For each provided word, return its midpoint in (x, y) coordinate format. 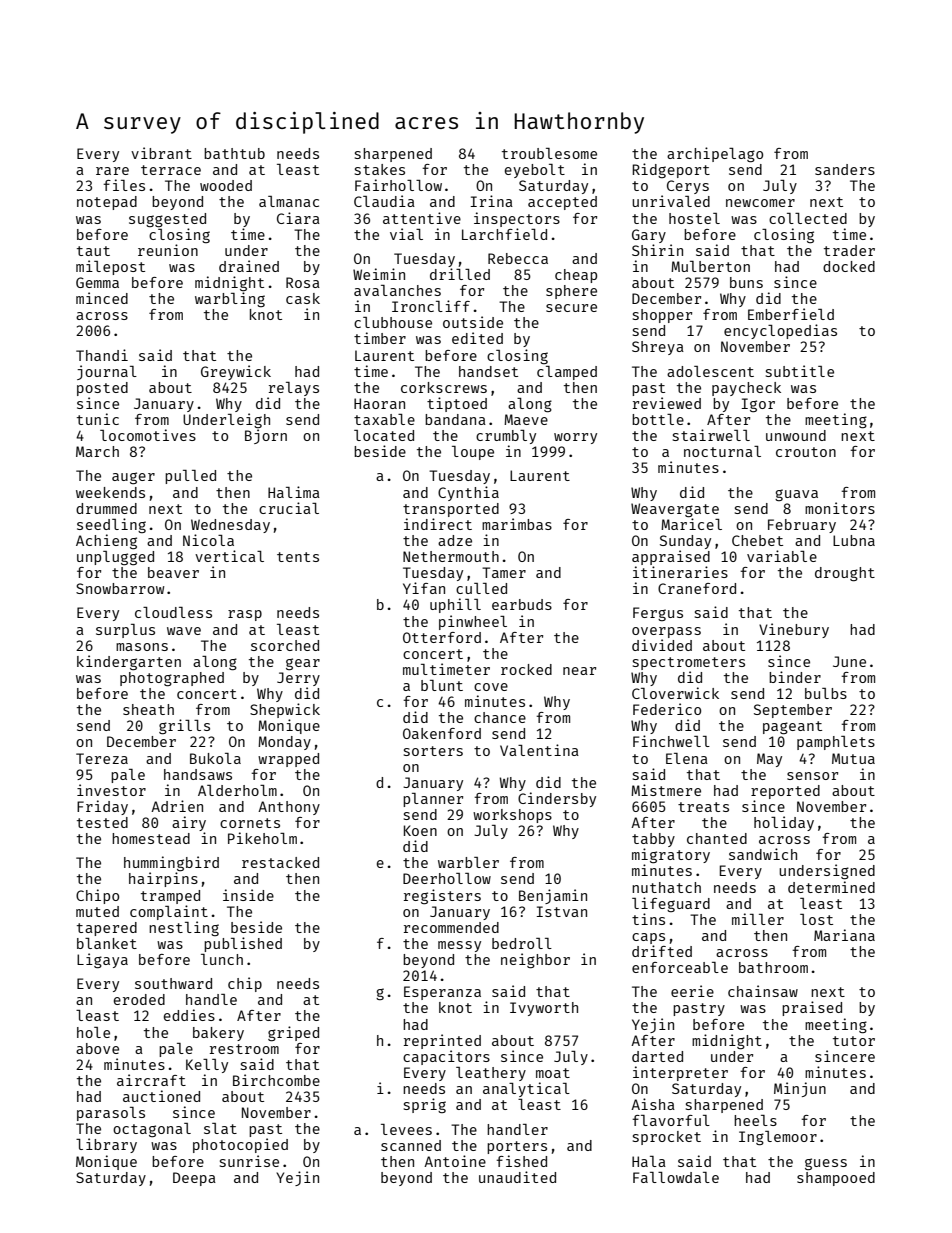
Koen (420, 830)
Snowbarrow (120, 588)
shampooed (836, 1179)
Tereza (102, 758)
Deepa (194, 1179)
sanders (845, 169)
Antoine (455, 1161)
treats (703, 807)
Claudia (384, 201)
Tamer (504, 572)
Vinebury (794, 630)
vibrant (161, 153)
